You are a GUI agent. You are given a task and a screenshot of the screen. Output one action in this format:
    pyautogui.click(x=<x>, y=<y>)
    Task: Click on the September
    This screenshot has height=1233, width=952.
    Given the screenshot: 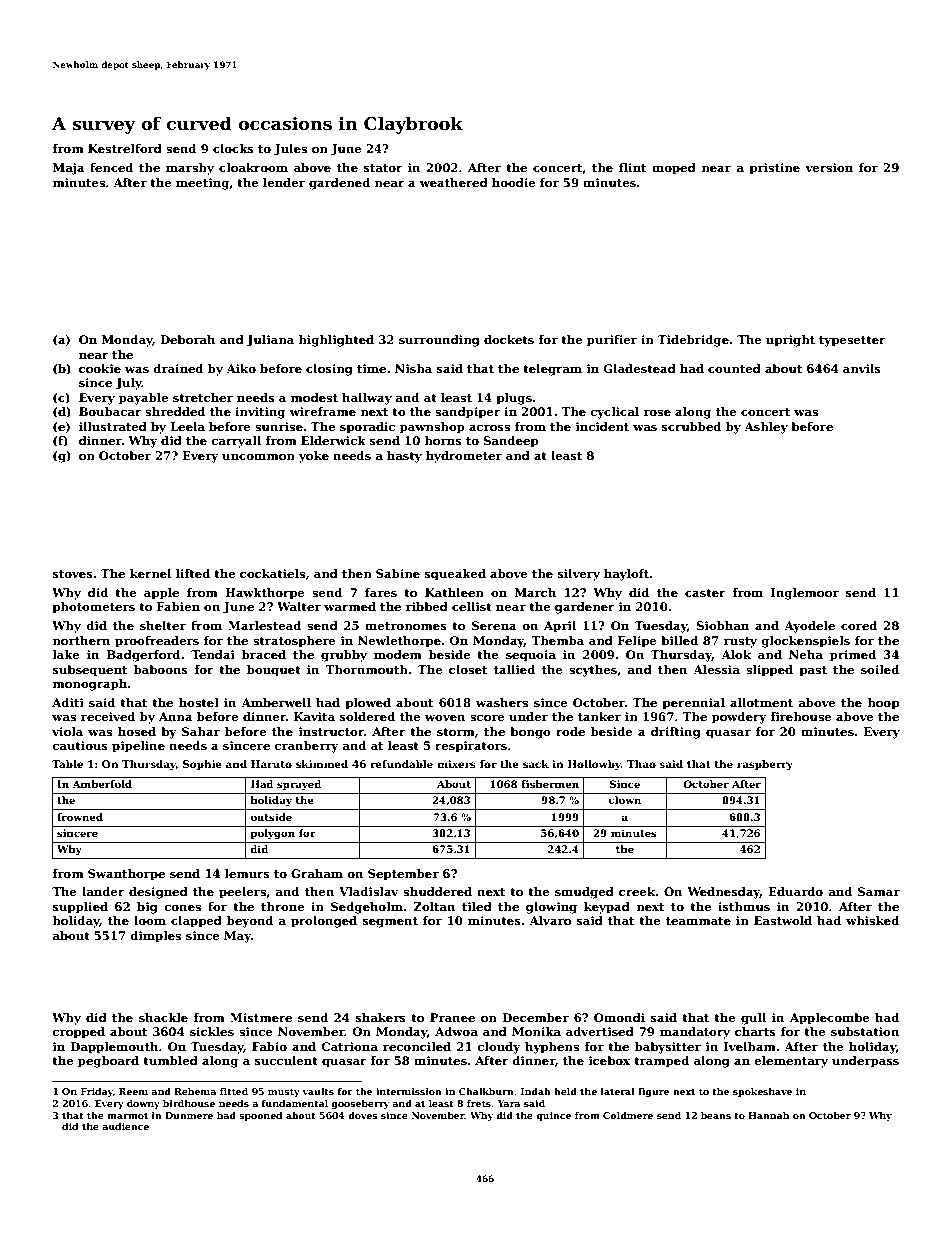 What is the action you would take?
    pyautogui.click(x=403, y=875)
